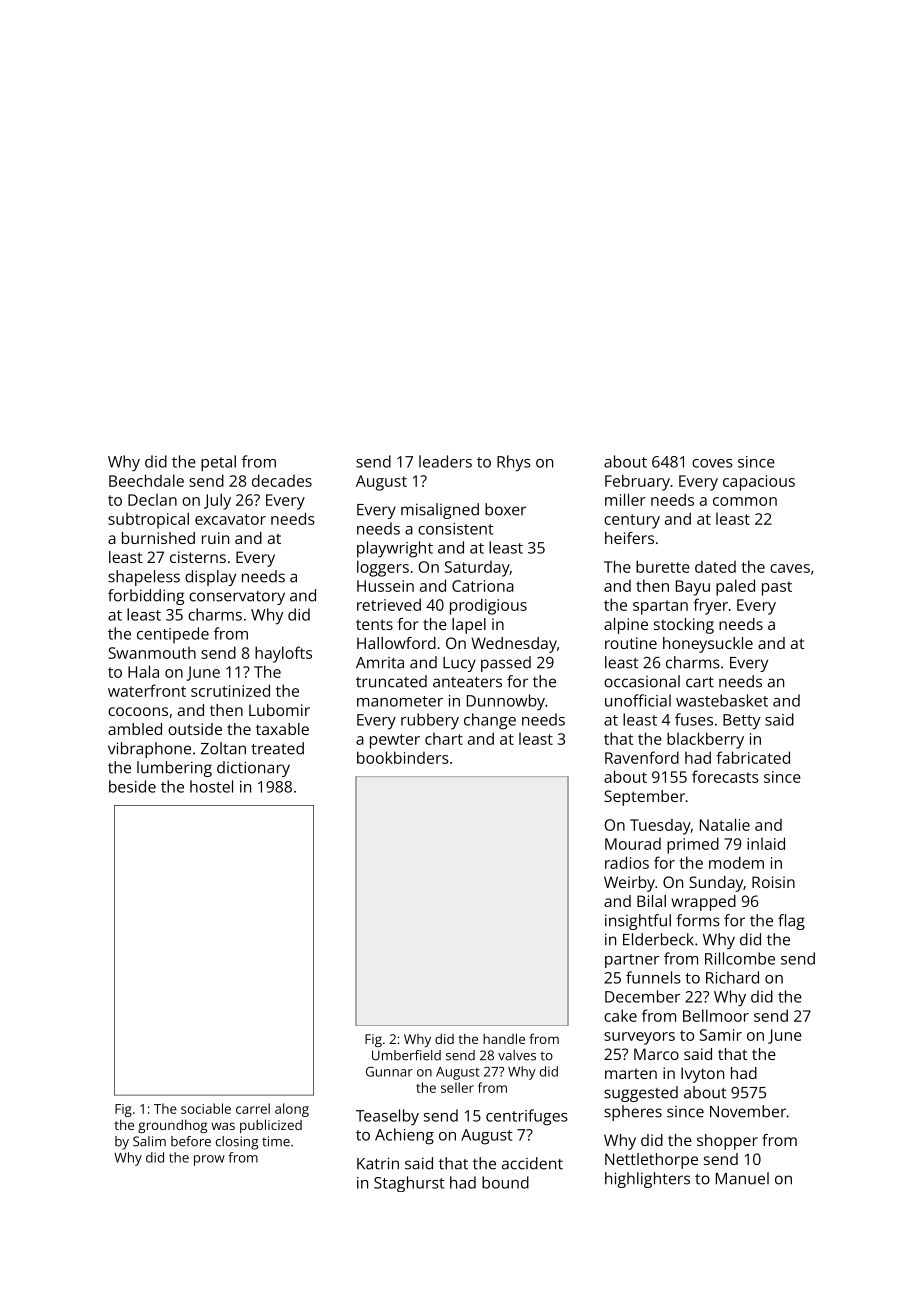 The width and height of the screenshot is (924, 1308). What do you see at coordinates (218, 463) in the screenshot?
I see `petal` at bounding box center [218, 463].
